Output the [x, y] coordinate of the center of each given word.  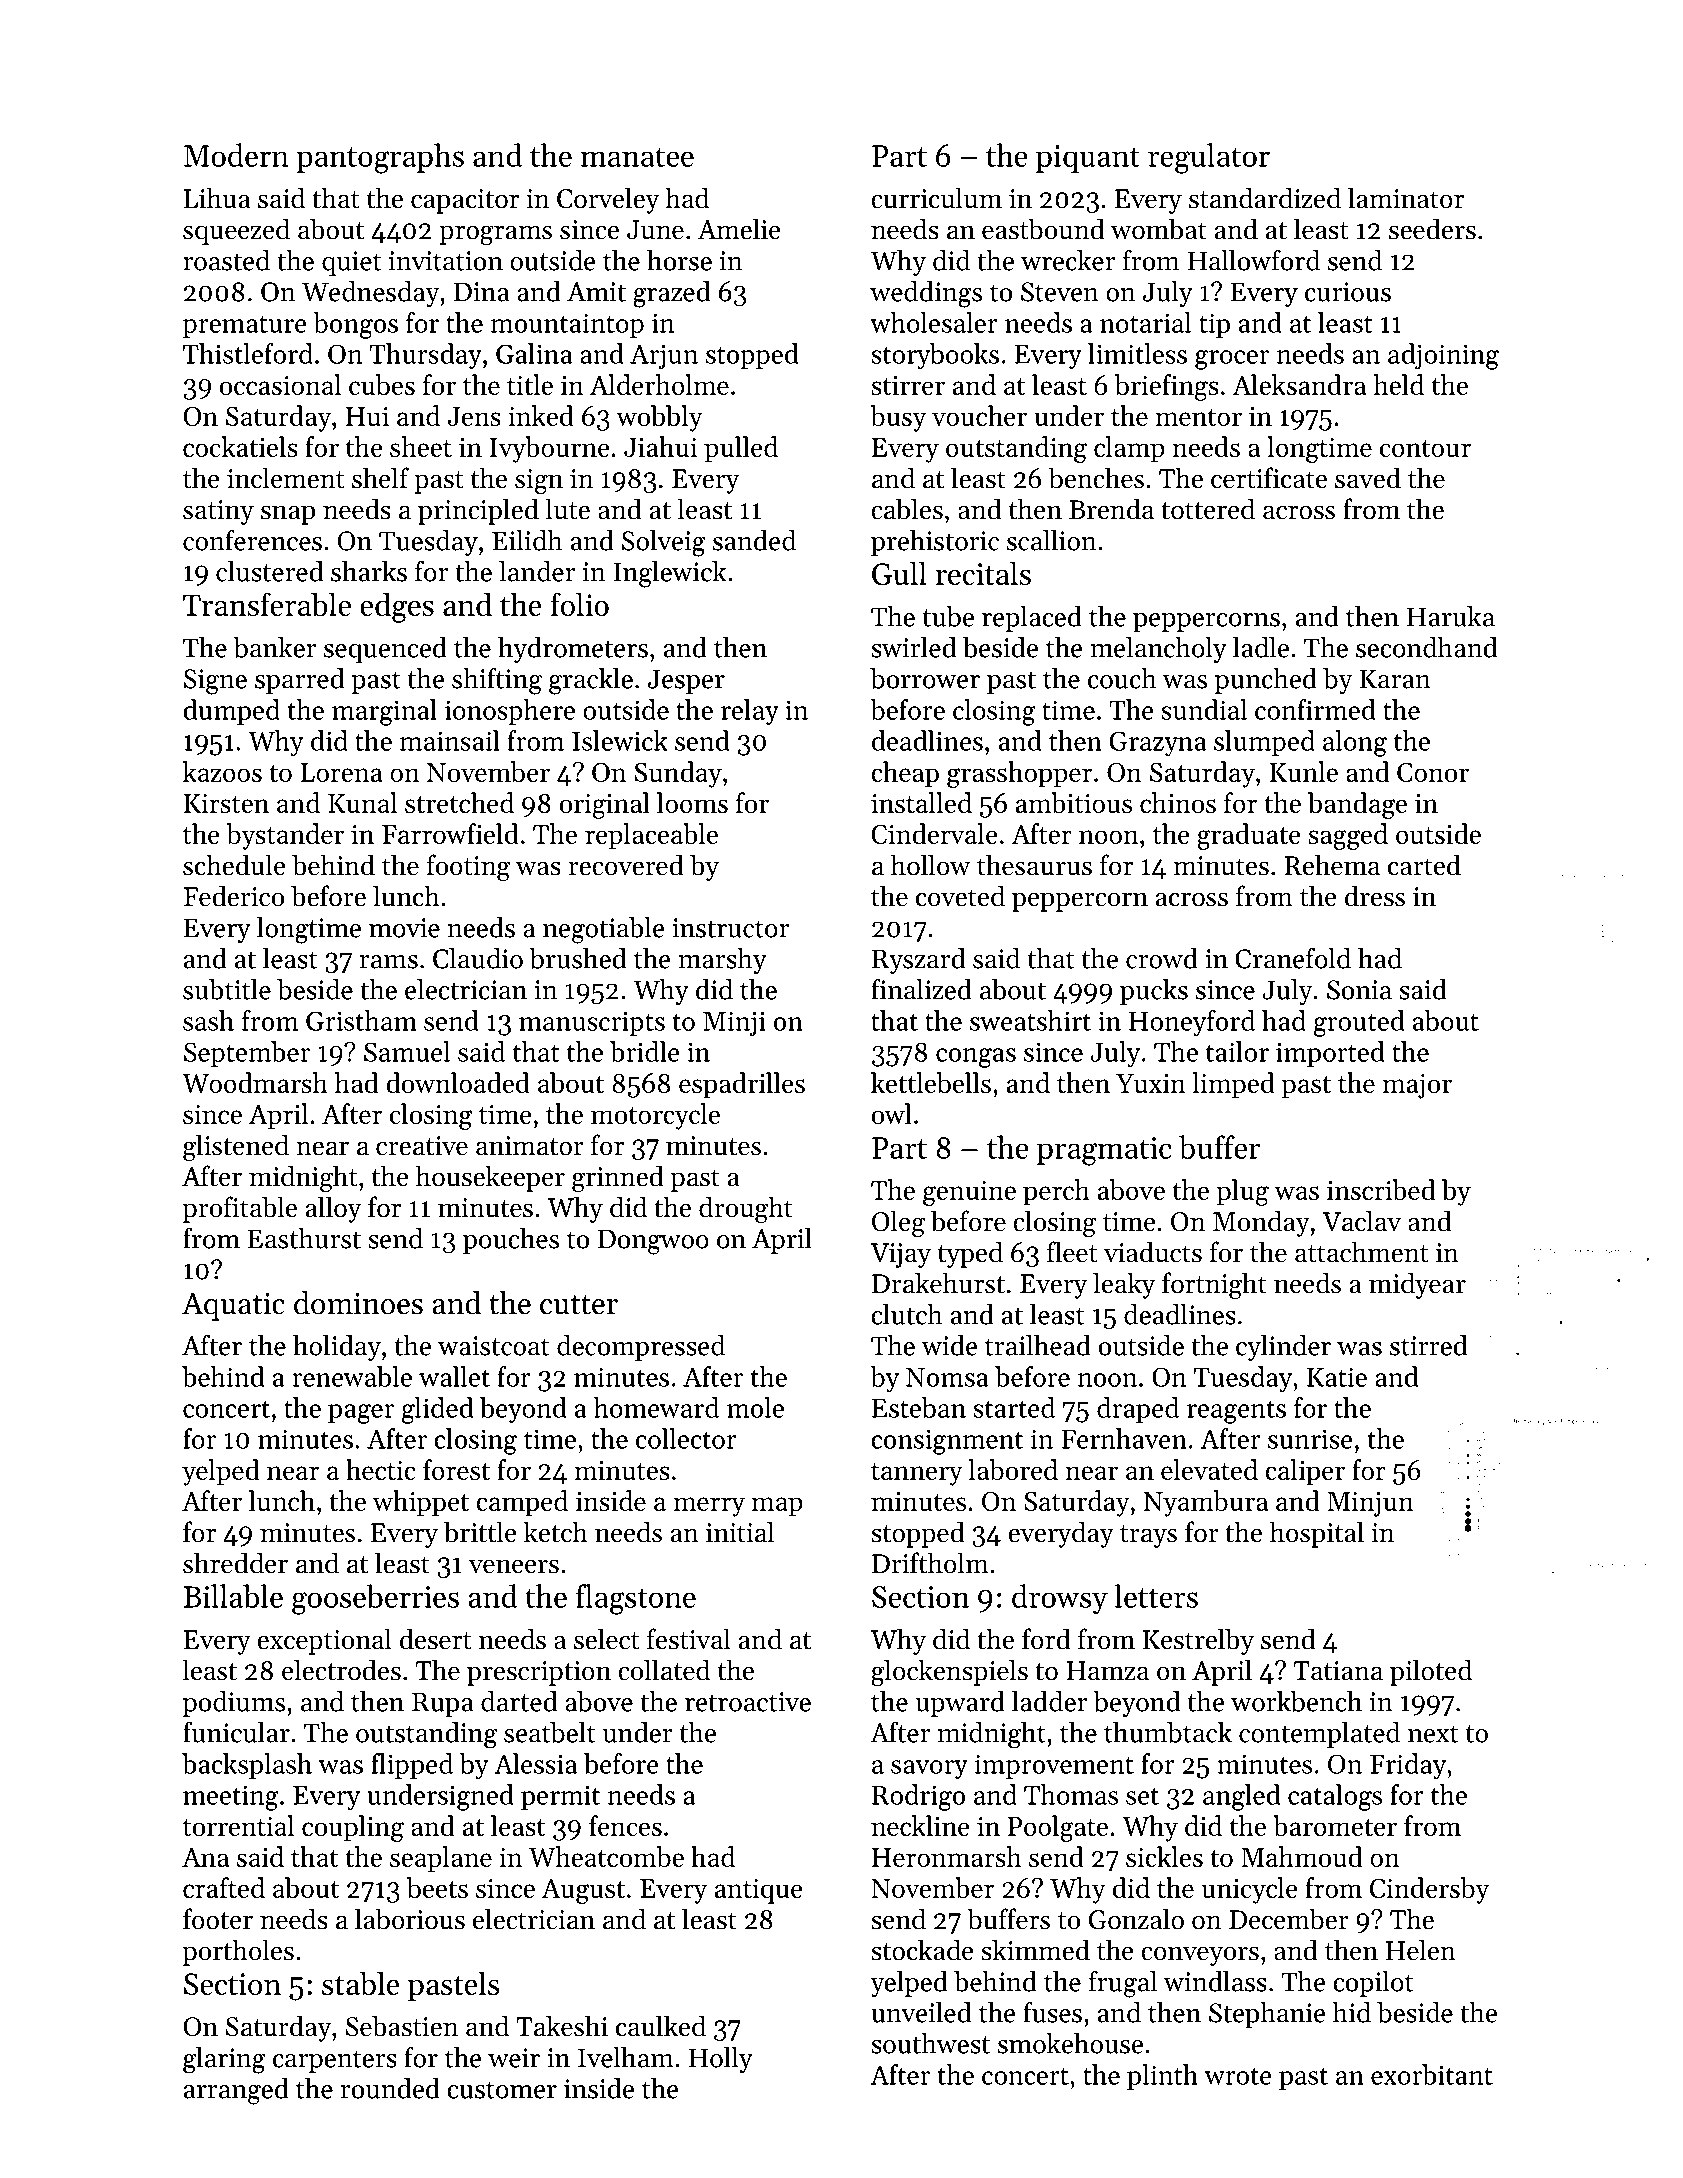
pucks [1154, 992]
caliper [1305, 1472]
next [1433, 1734]
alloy [333, 1209]
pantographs [380, 158]
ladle [1261, 647]
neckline [920, 1825]
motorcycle [655, 1116]
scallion [1051, 540]
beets [437, 1887]
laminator [1406, 198]
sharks [369, 571]
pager [361, 1414]
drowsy [1060, 1599]
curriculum [936, 198]
